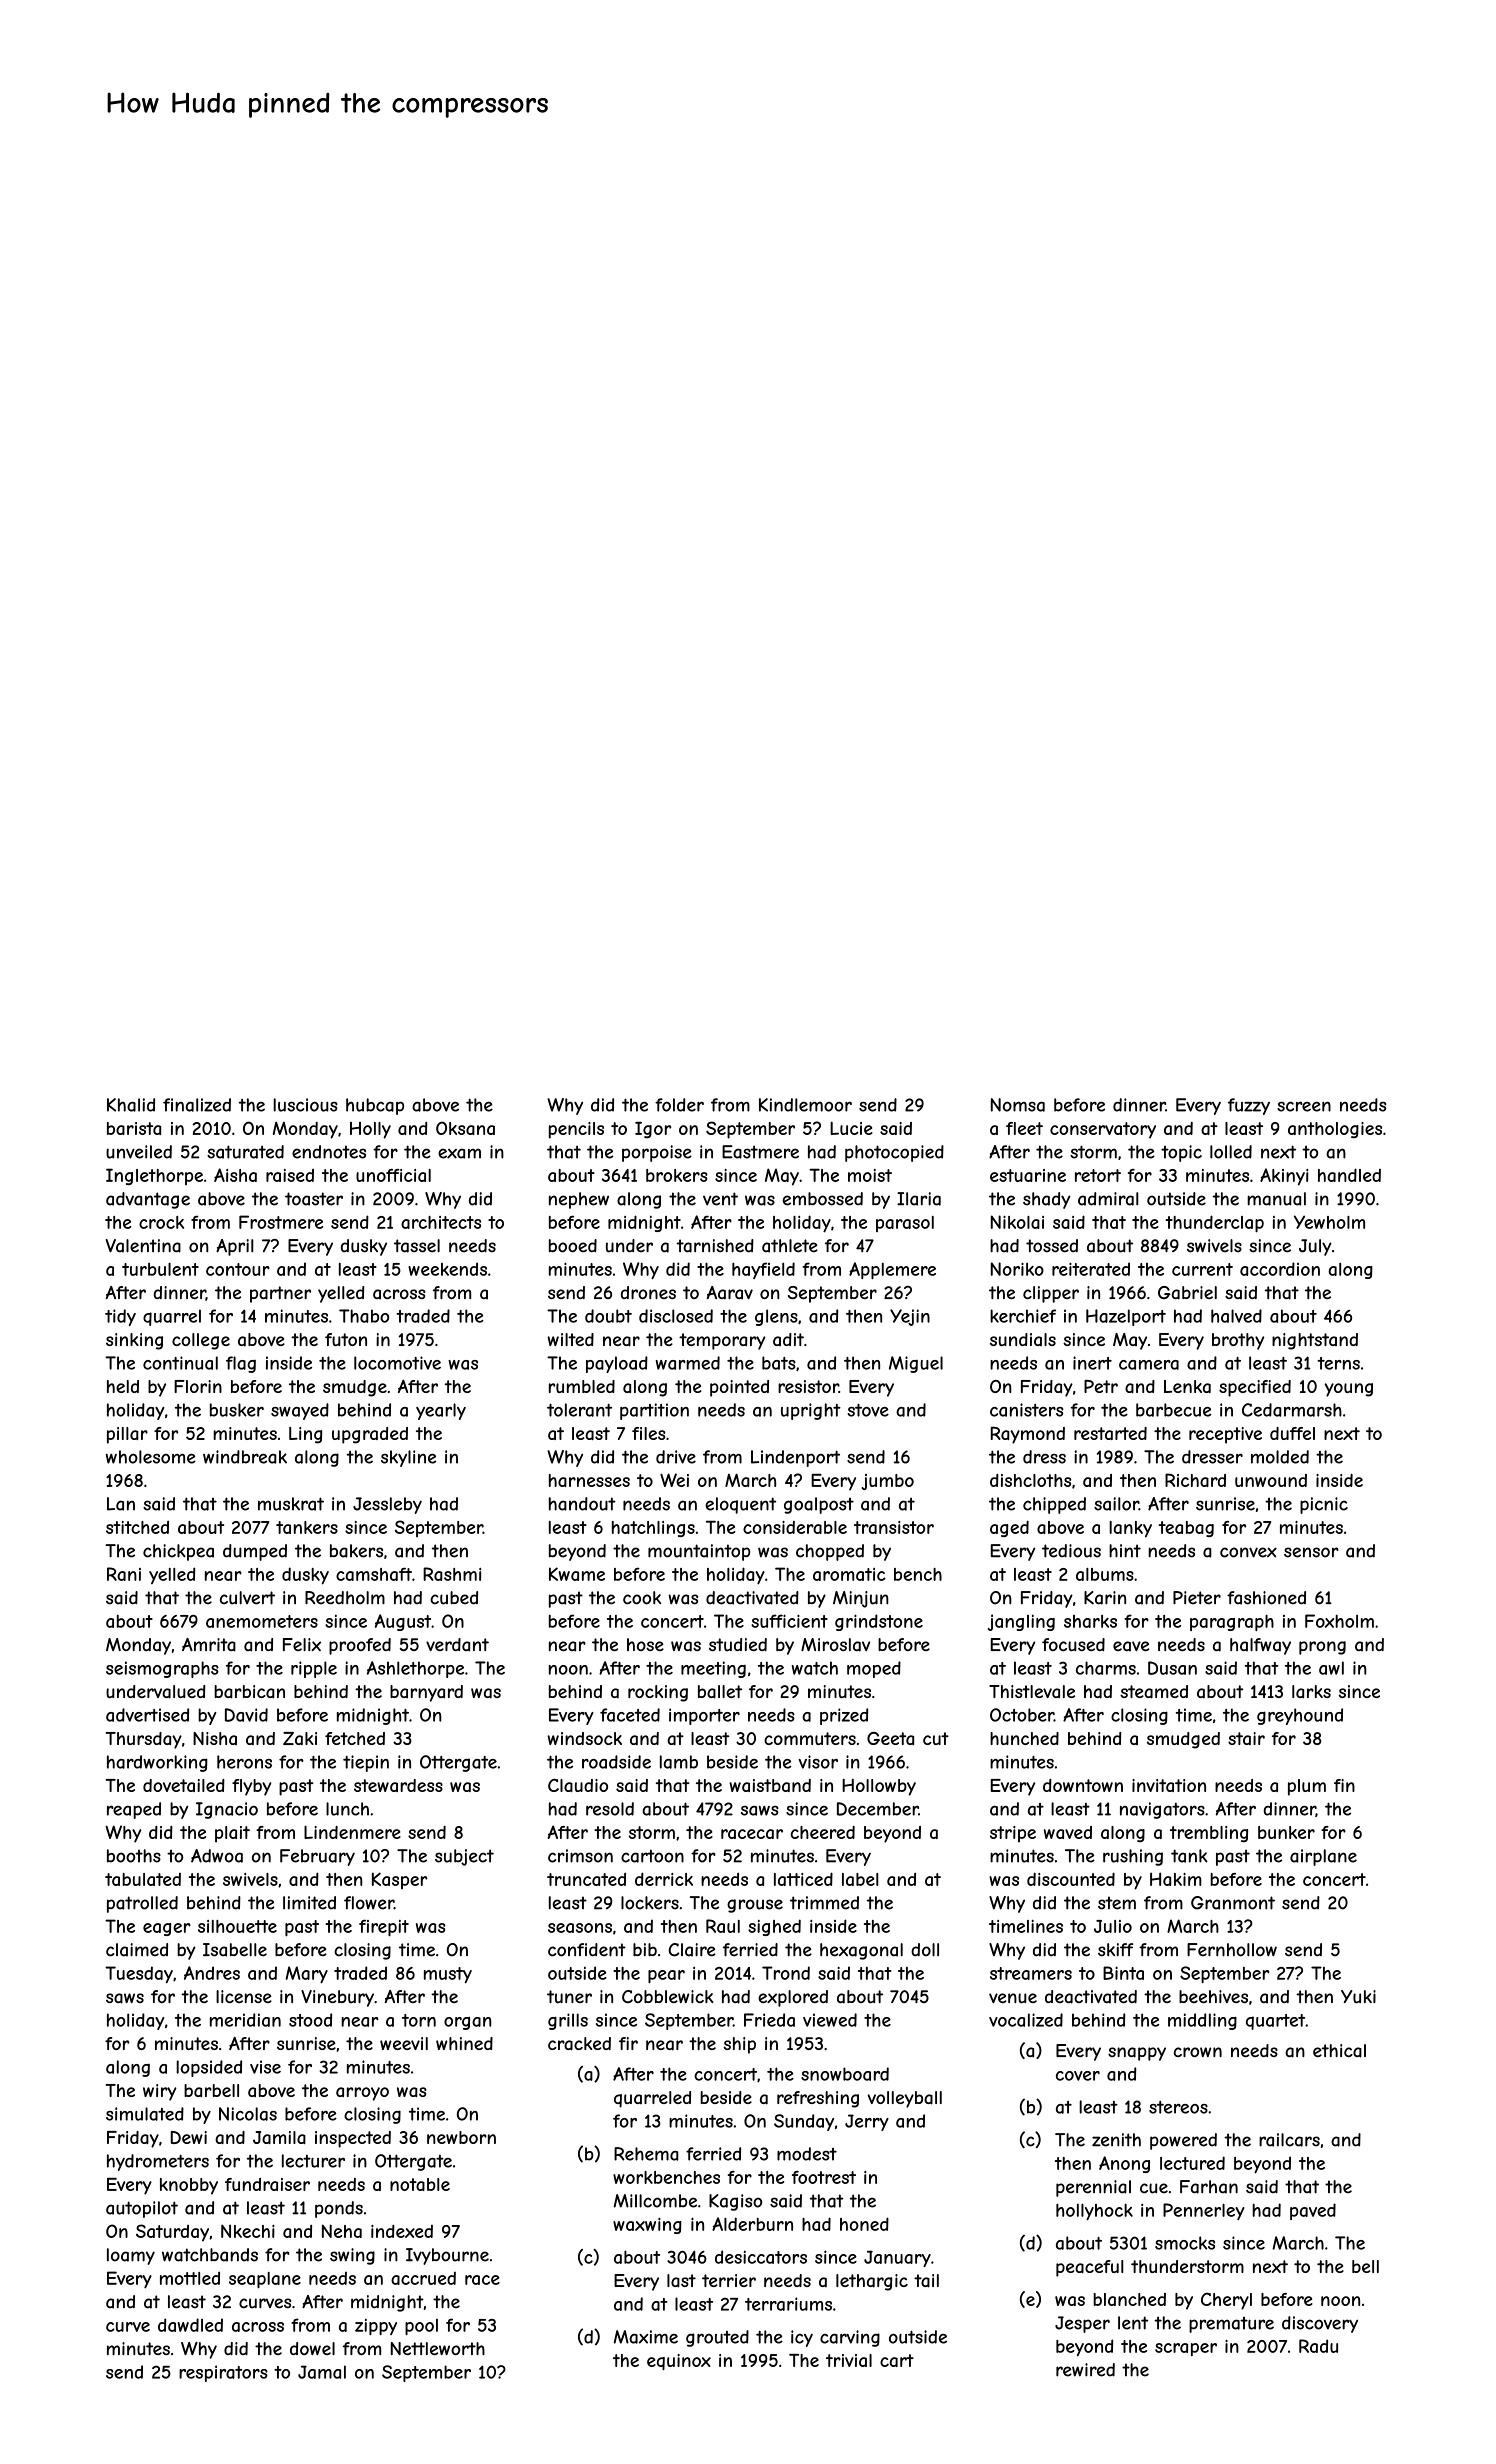 This page has height=2464, width=1496. What do you see at coordinates (823, 1199) in the page?
I see `embossed` at bounding box center [823, 1199].
